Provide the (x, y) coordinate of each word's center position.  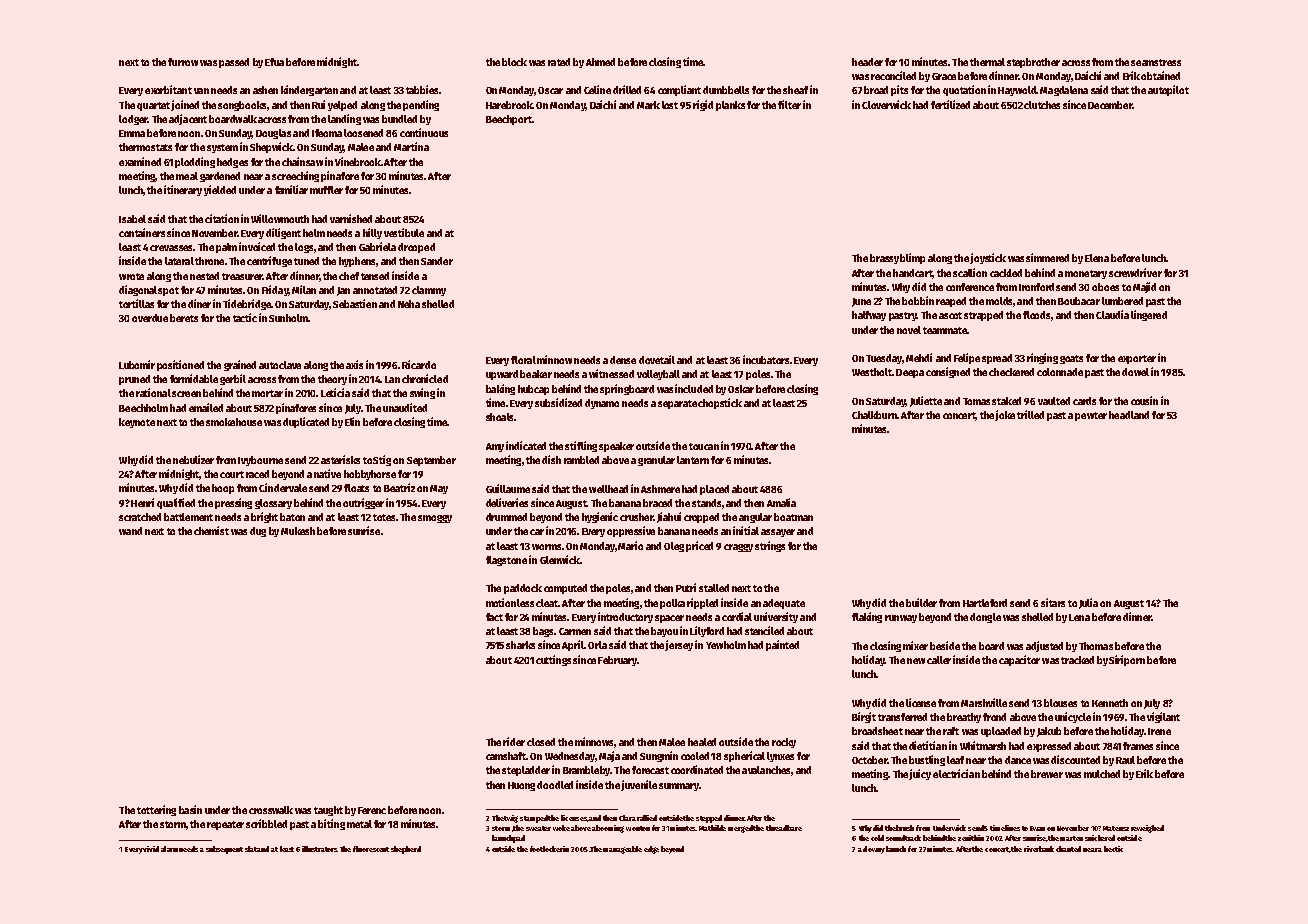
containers (142, 232)
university (776, 617)
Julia (1088, 603)
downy (874, 850)
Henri (142, 502)
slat (251, 849)
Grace (944, 76)
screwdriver (1135, 272)
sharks (520, 645)
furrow (183, 62)
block (514, 62)
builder (921, 602)
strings (770, 546)
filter (789, 104)
